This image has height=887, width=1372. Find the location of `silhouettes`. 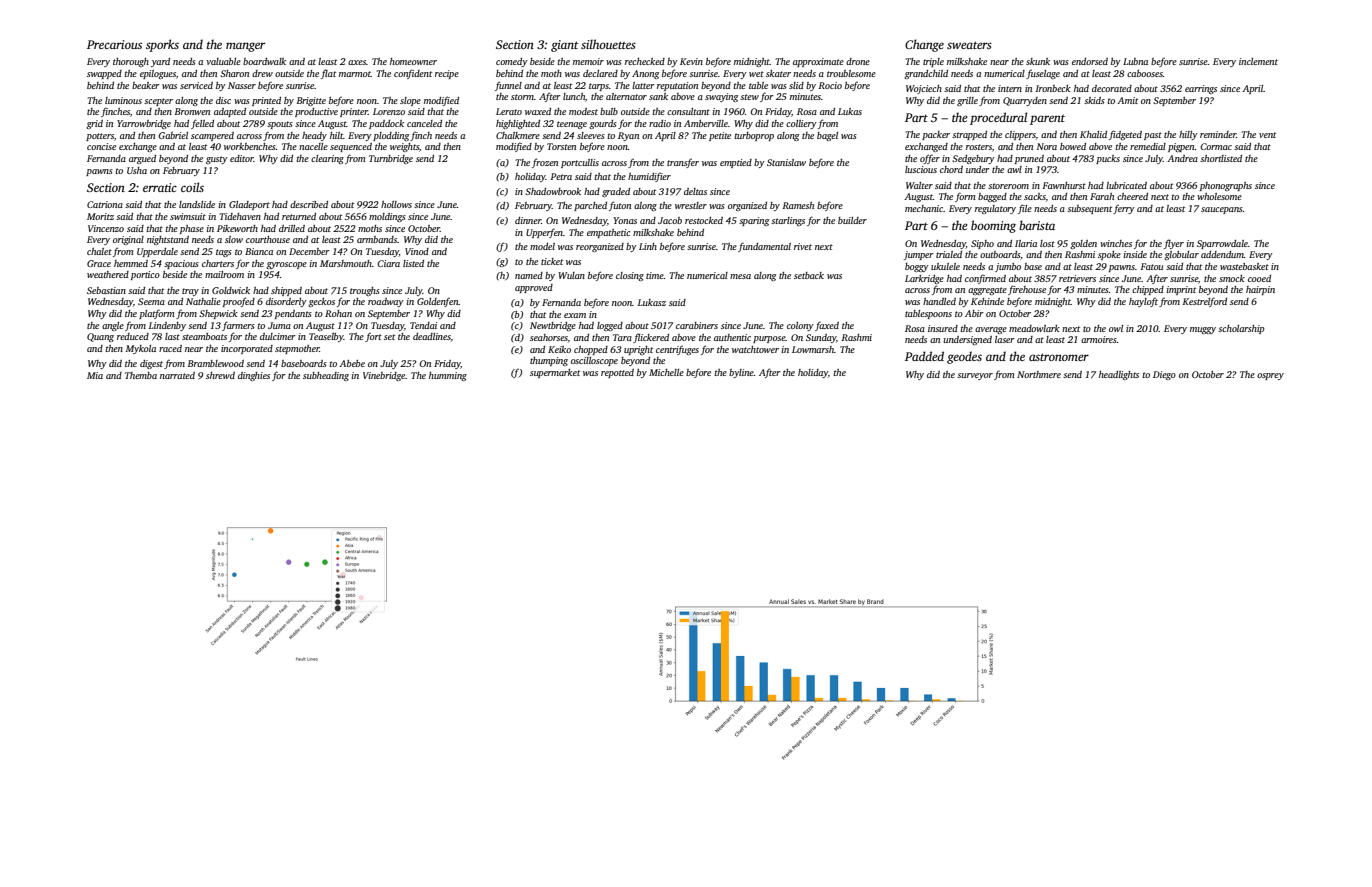

silhouettes is located at coordinates (608, 44).
